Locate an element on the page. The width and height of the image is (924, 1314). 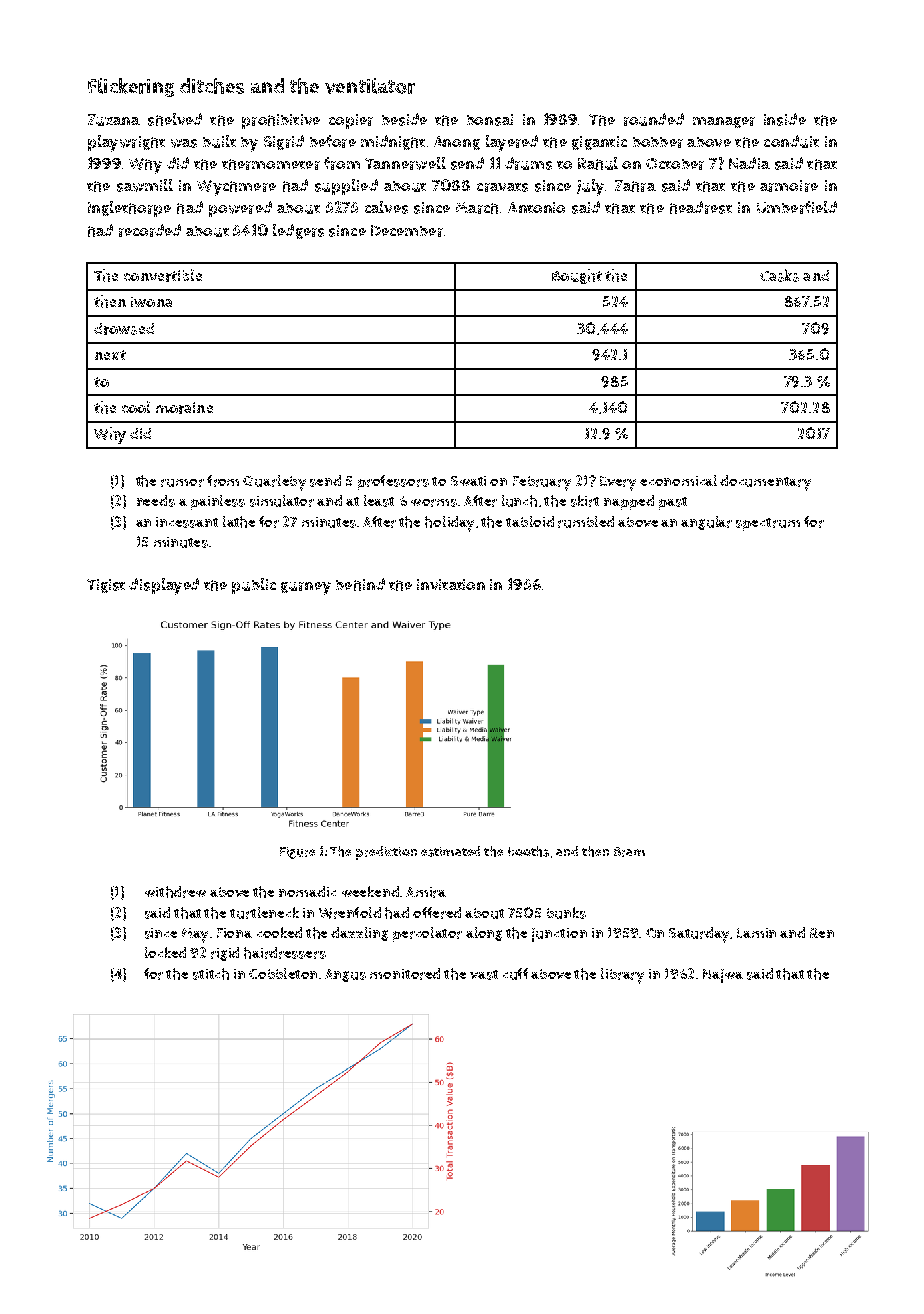
Bram is located at coordinates (629, 852).
